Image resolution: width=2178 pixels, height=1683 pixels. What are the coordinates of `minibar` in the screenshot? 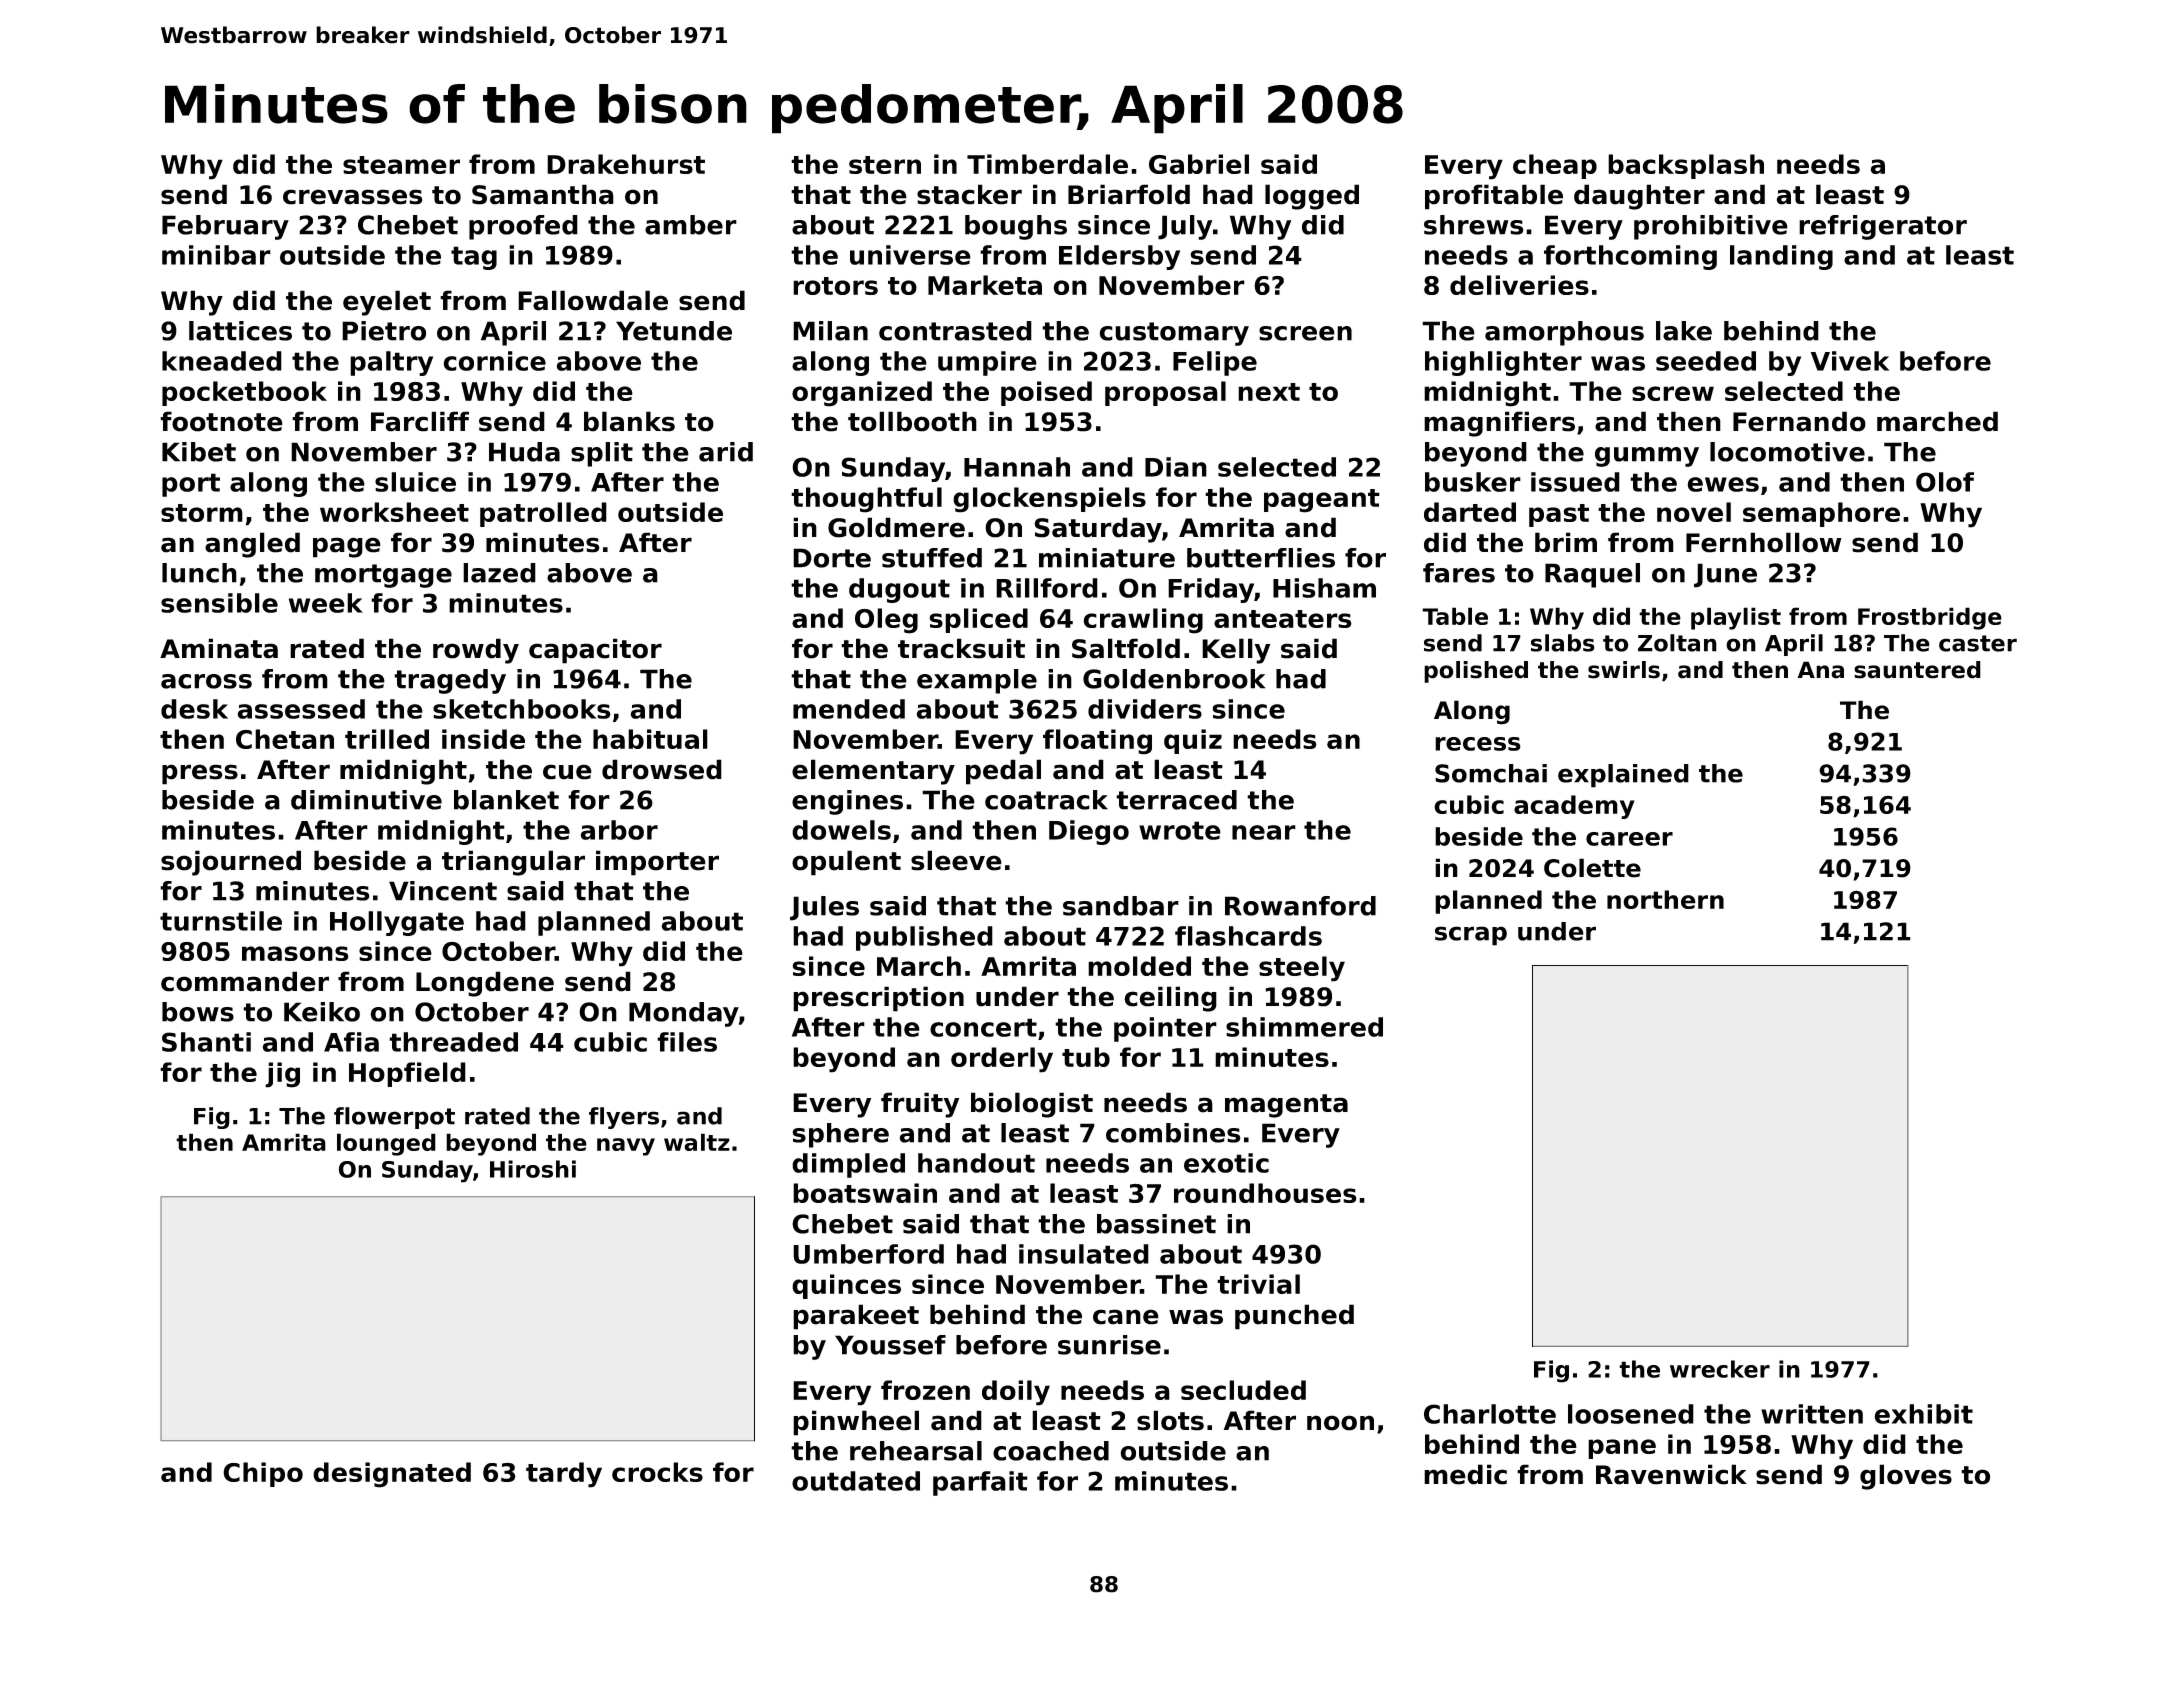 It's located at (216, 255).
